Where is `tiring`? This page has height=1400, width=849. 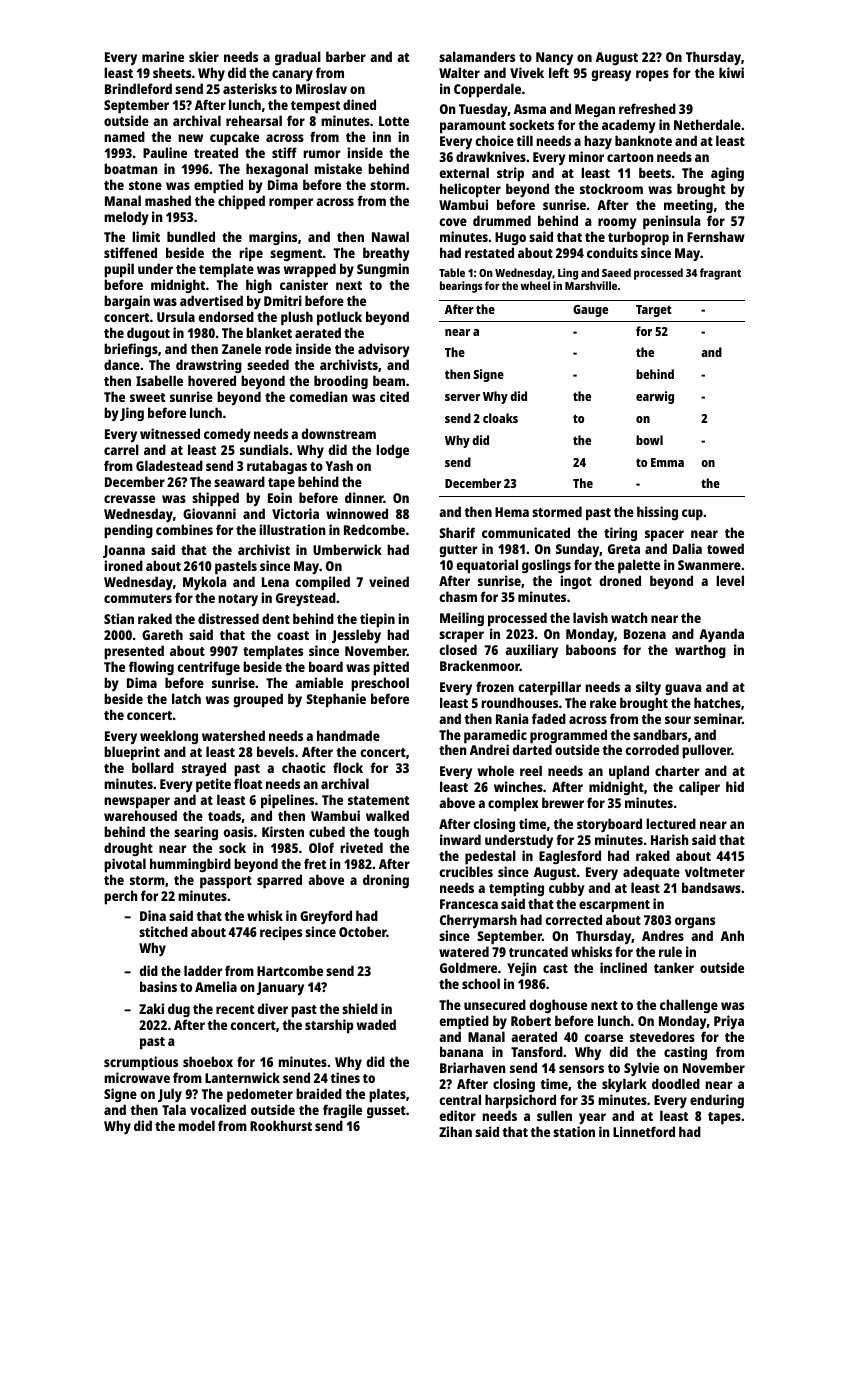 tiring is located at coordinates (620, 534).
